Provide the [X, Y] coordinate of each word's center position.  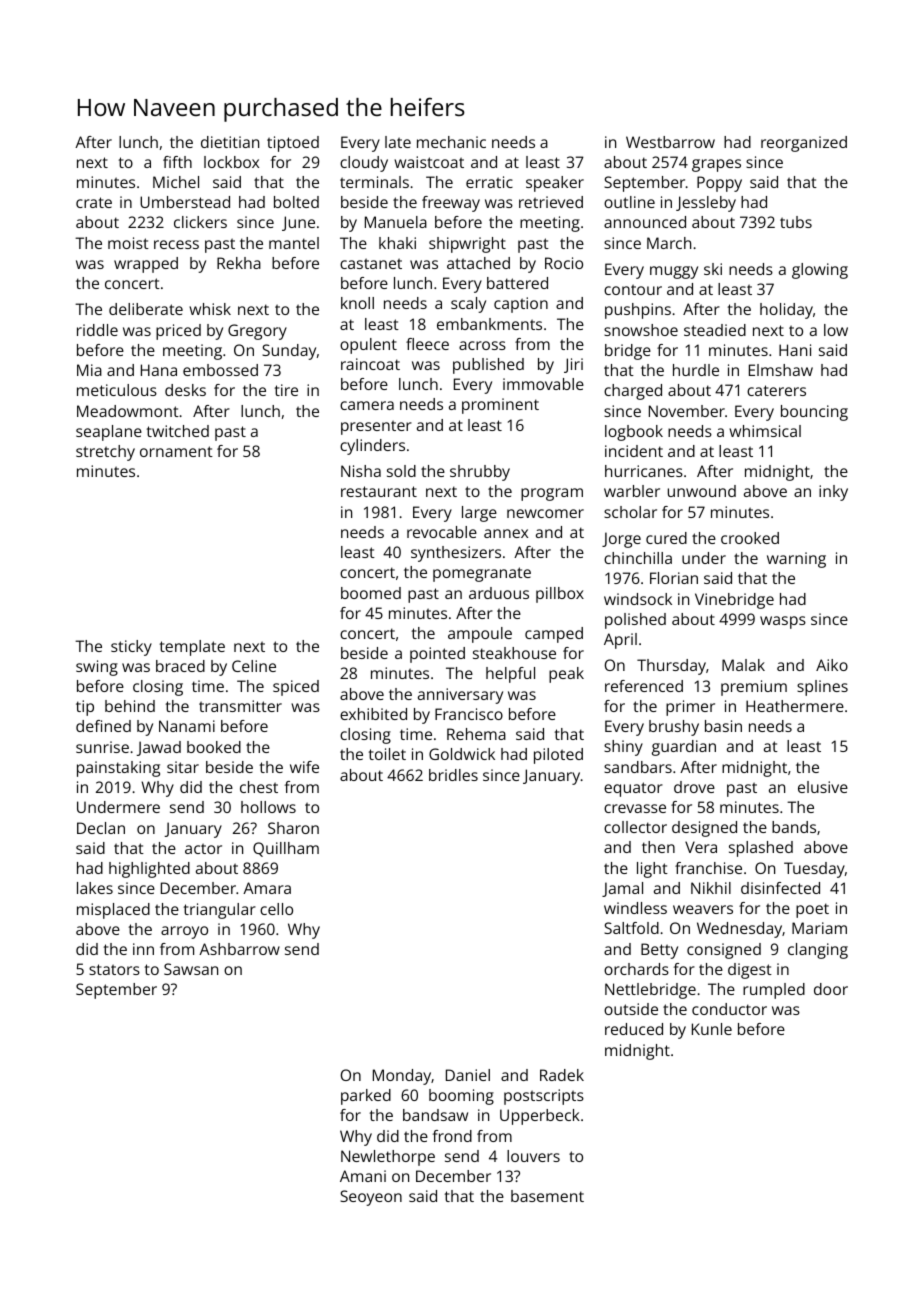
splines [822, 688]
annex [506, 533]
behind [130, 706]
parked [366, 1097]
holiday [786, 311]
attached [478, 263]
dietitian [230, 142]
